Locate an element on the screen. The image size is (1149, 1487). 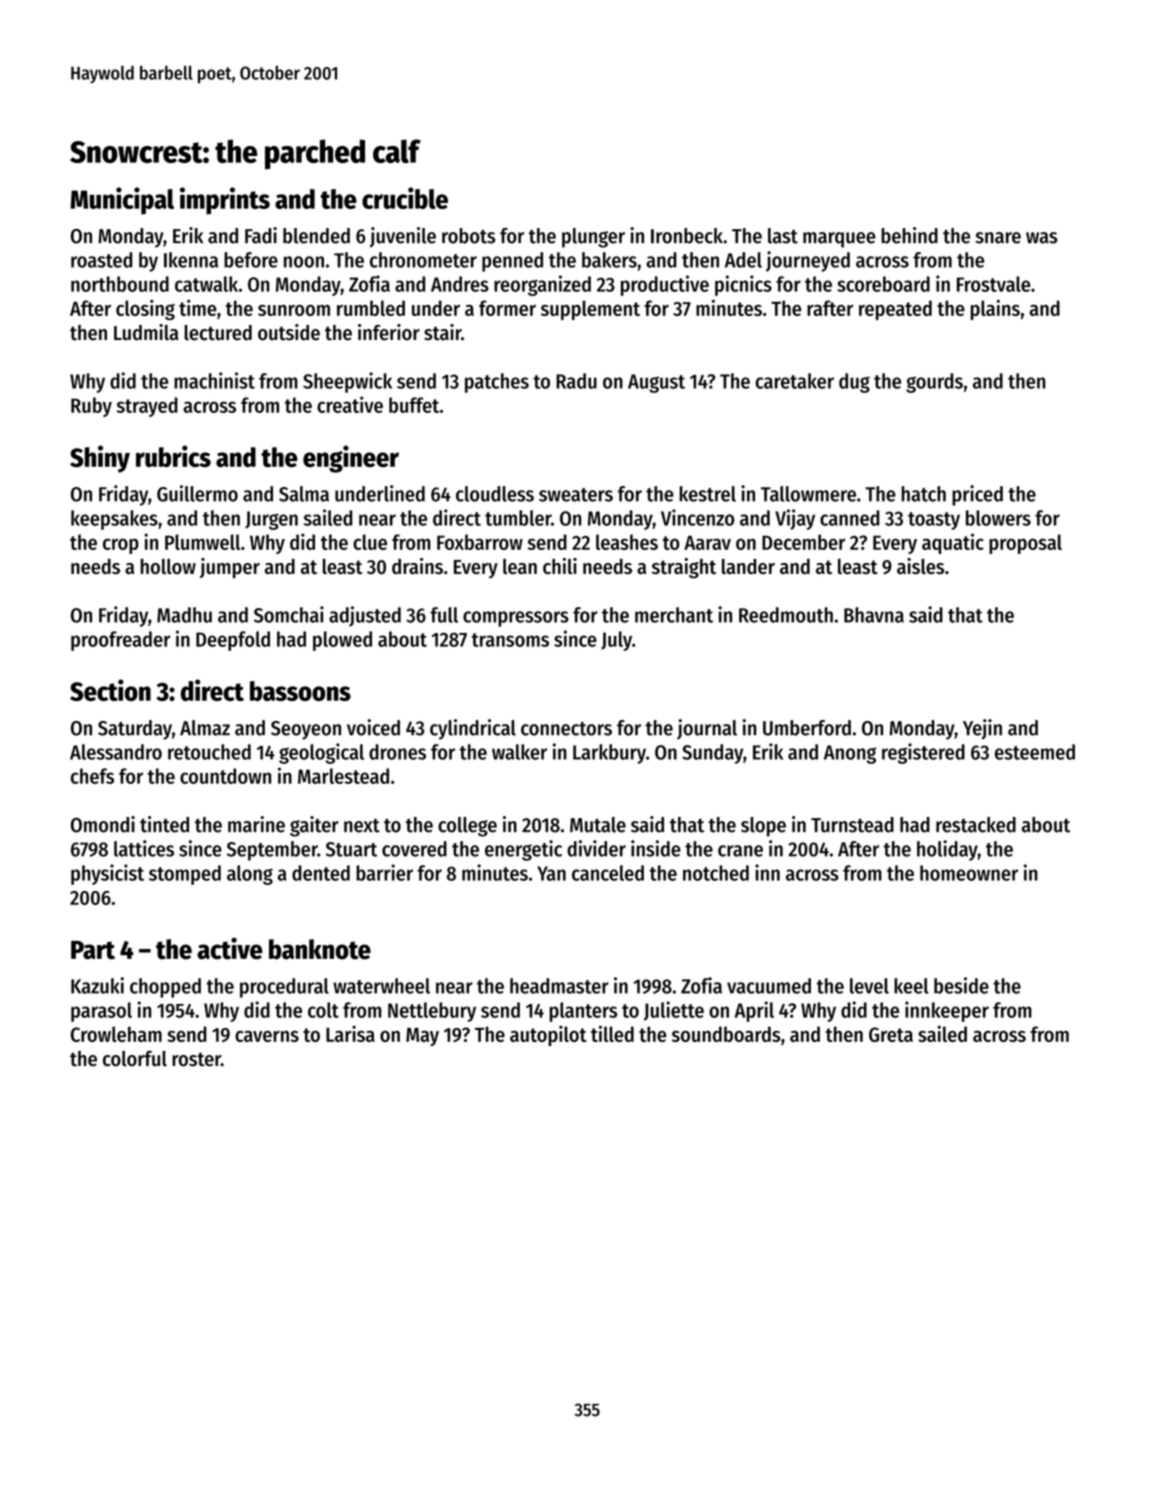
crucible is located at coordinates (405, 198).
